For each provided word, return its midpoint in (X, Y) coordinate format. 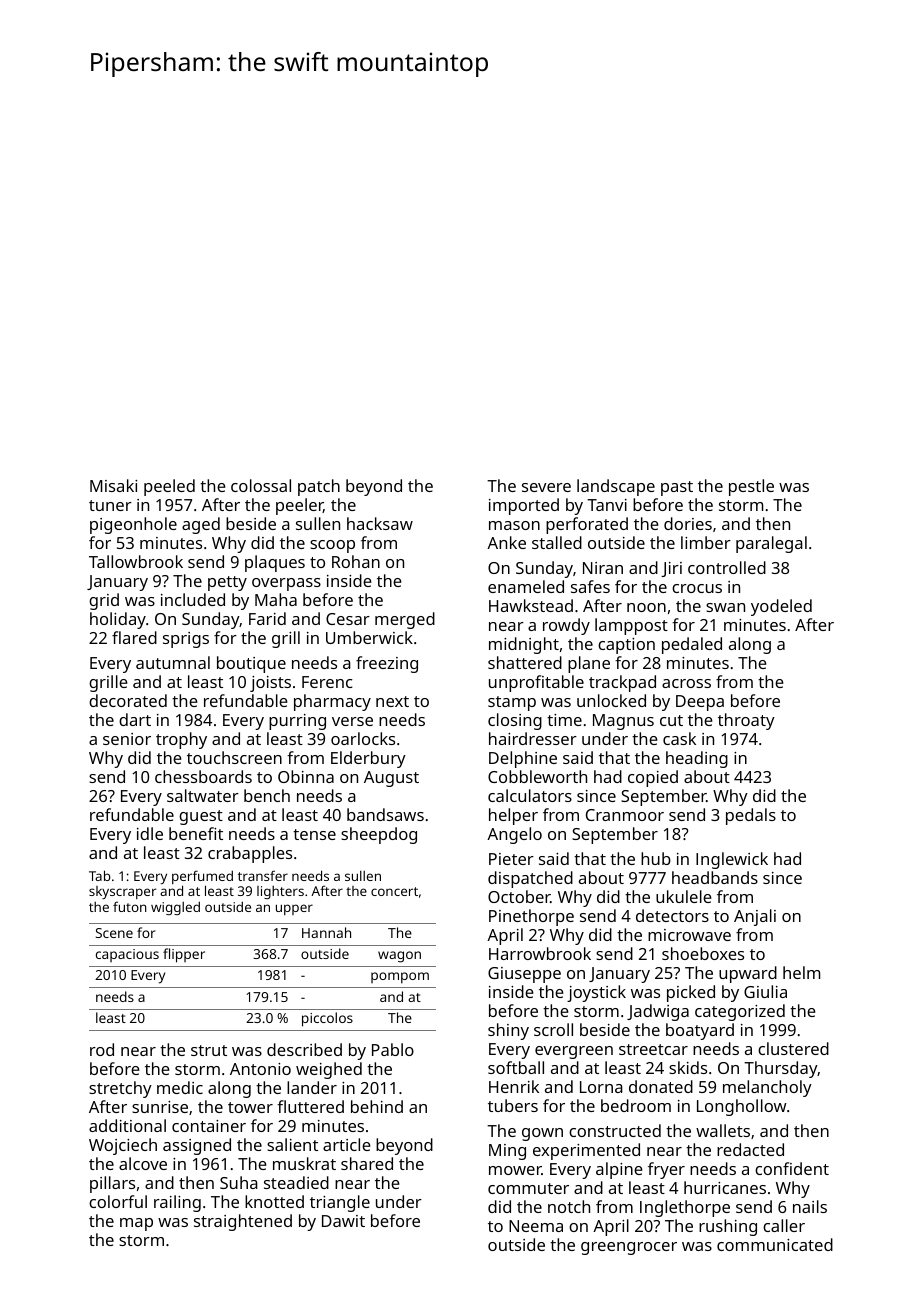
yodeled (781, 607)
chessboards (203, 776)
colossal (261, 485)
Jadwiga (658, 1012)
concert (394, 891)
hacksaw (380, 523)
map (136, 1224)
